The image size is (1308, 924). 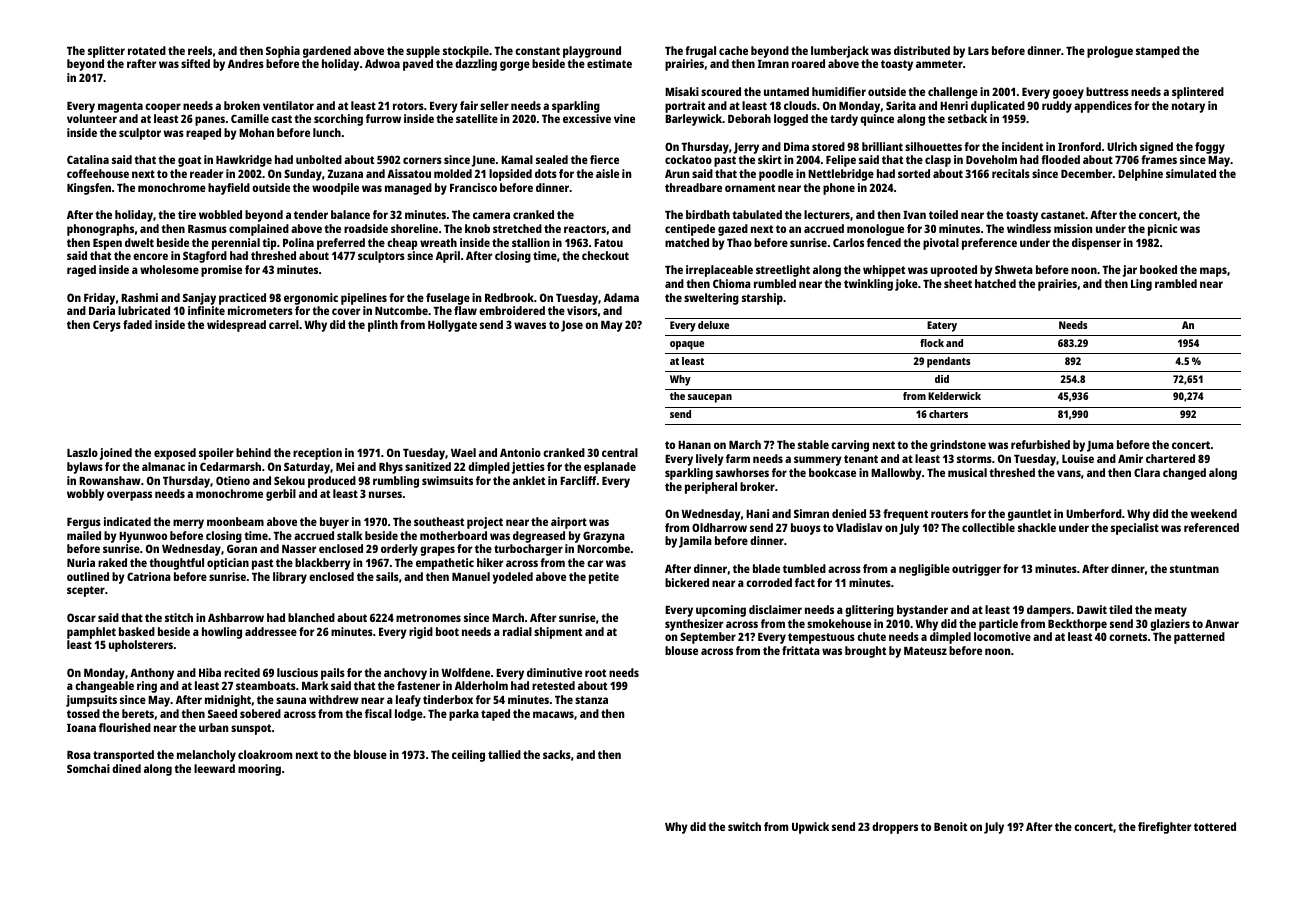 What do you see at coordinates (733, 50) in the document?
I see `cache` at bounding box center [733, 50].
